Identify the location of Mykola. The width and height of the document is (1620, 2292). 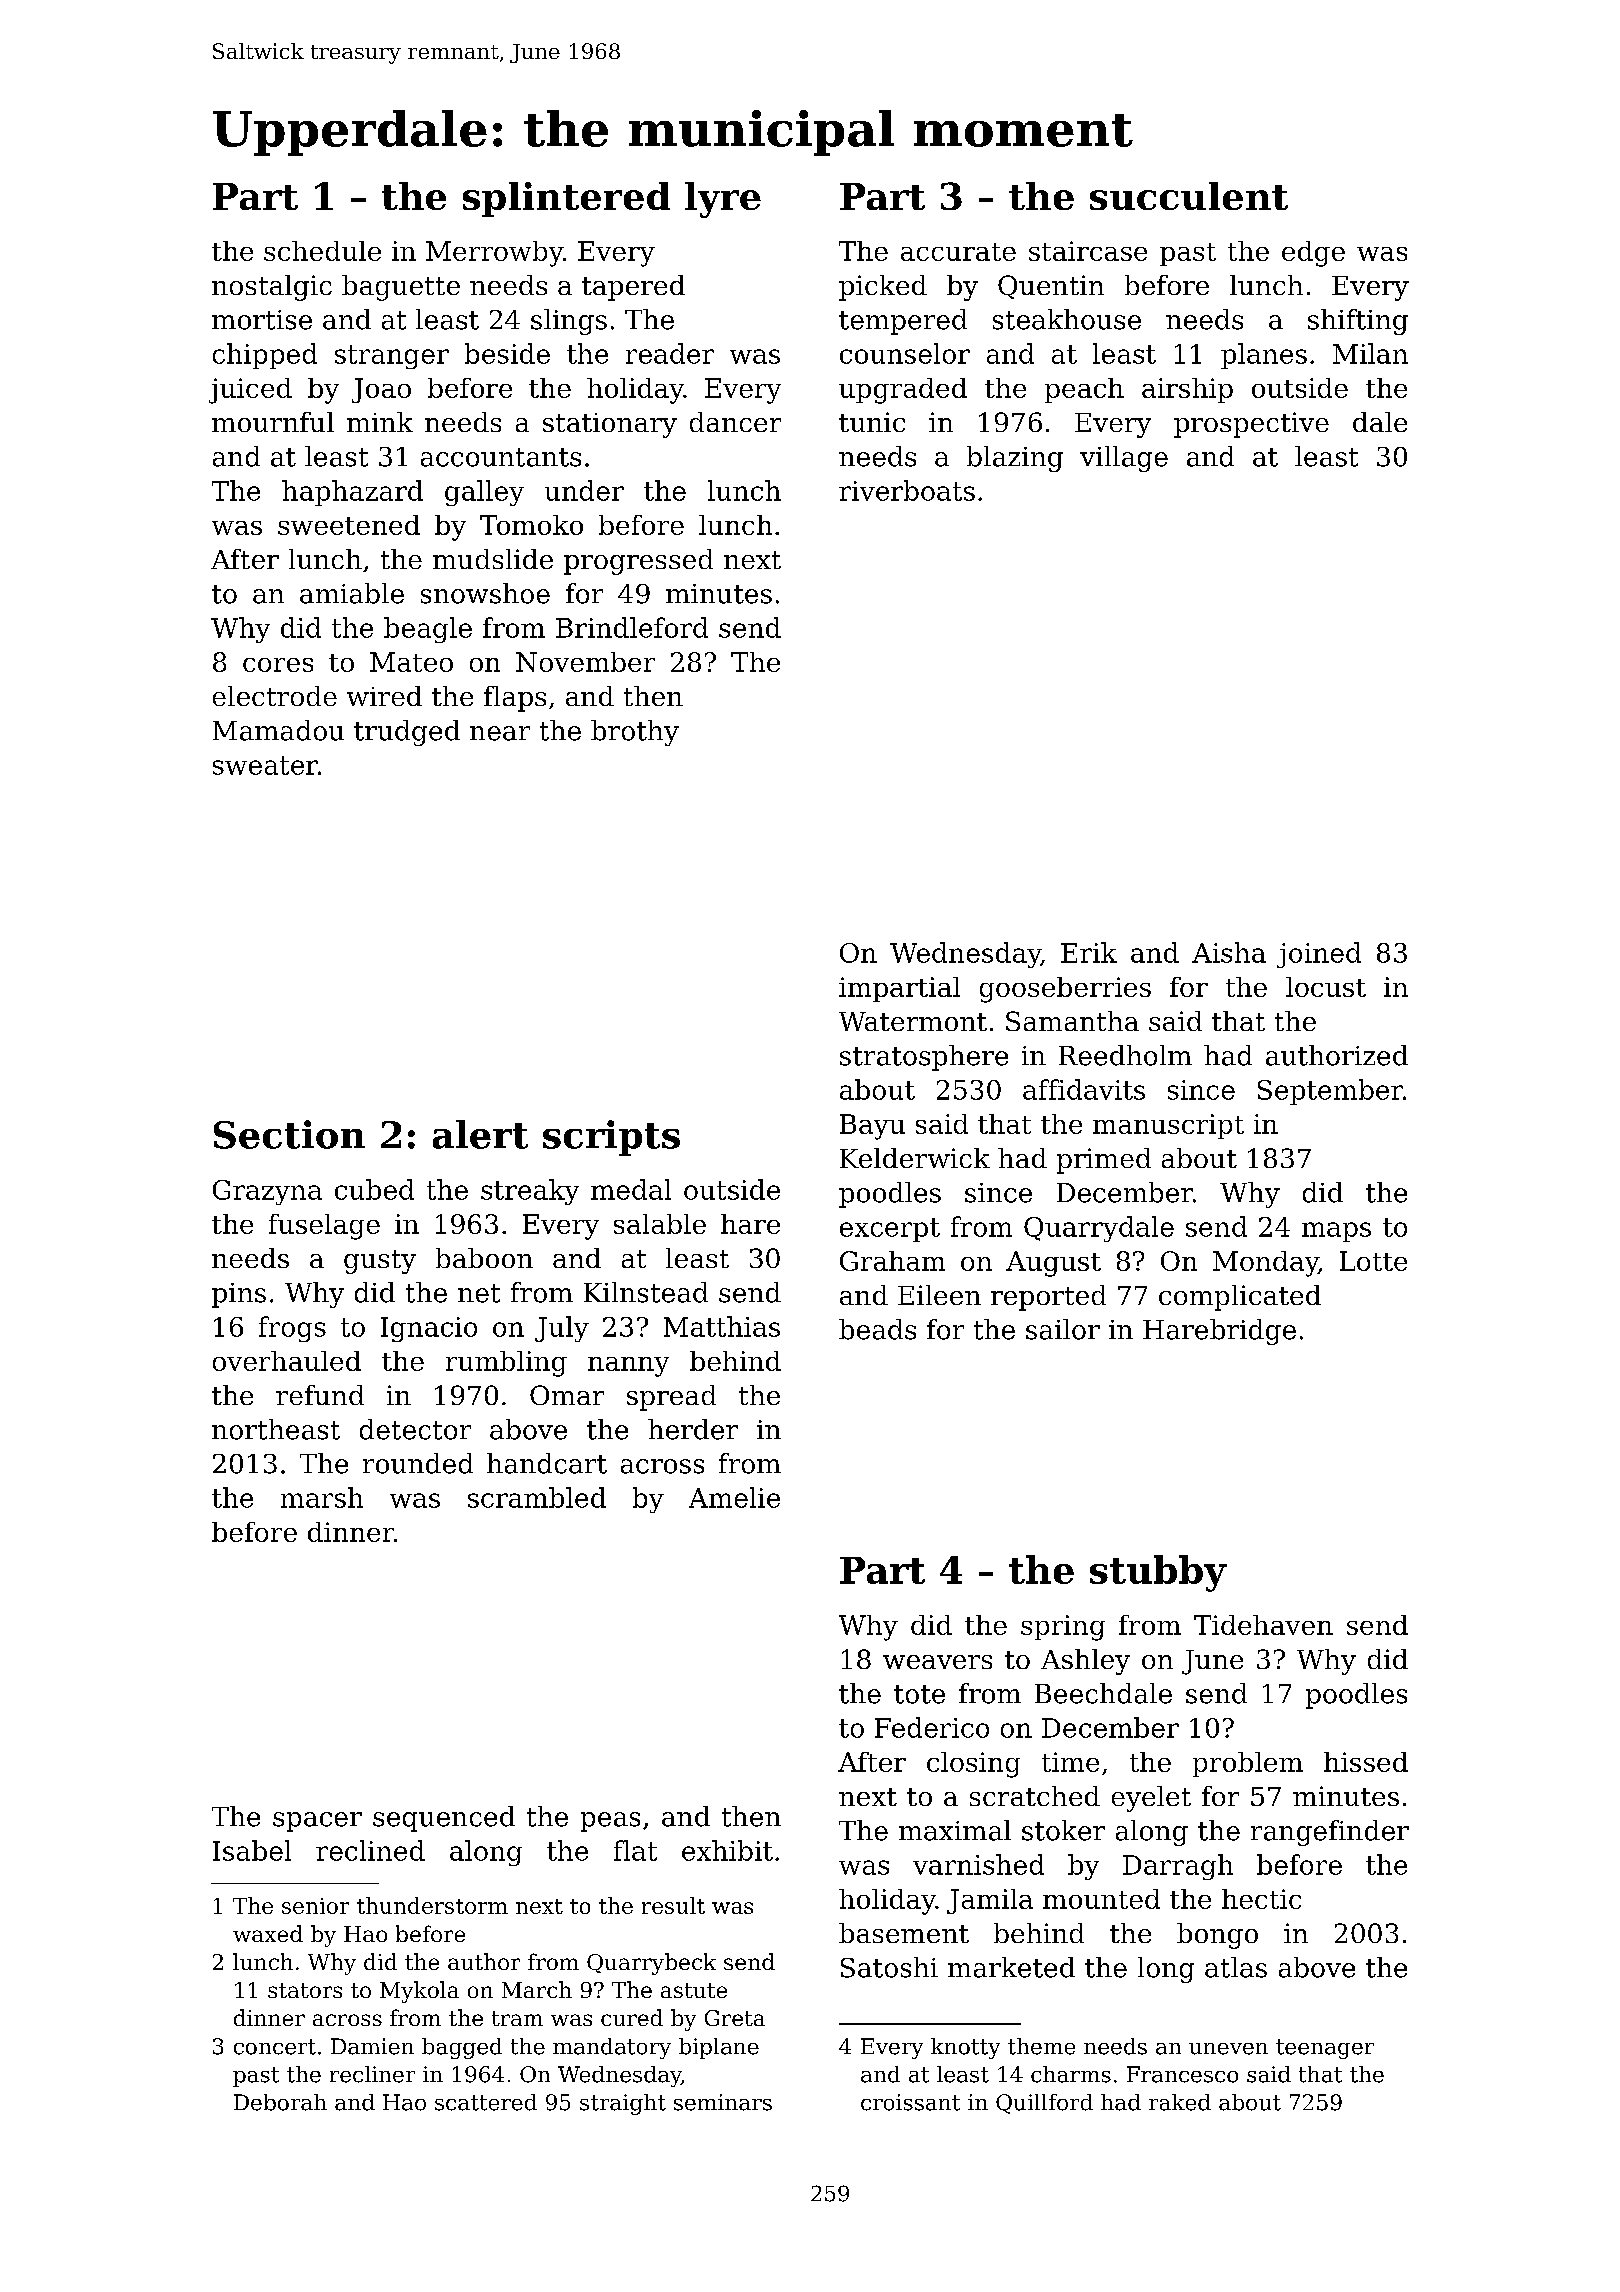
(419, 1992).
